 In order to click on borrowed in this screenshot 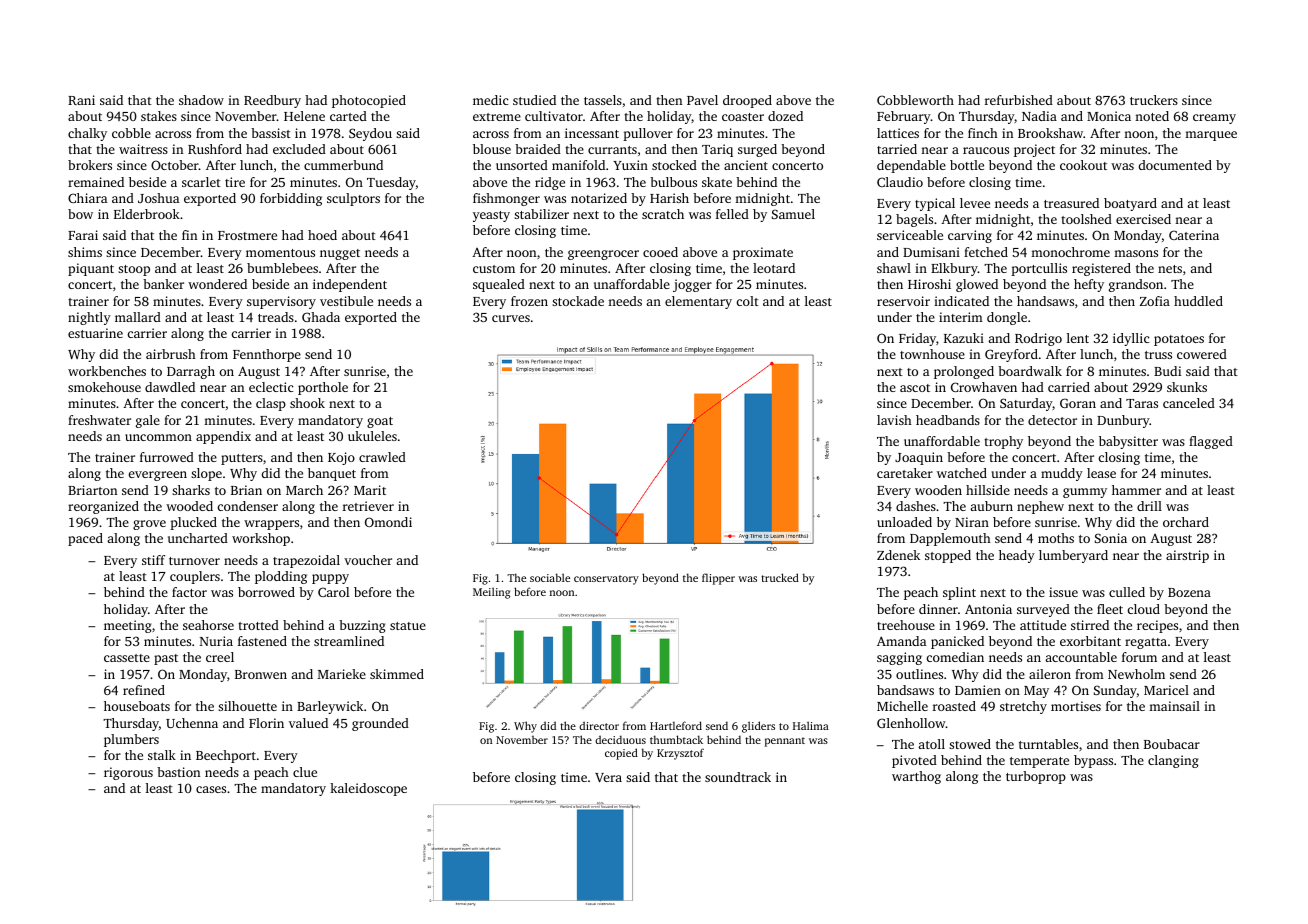, I will do `click(266, 592)`.
